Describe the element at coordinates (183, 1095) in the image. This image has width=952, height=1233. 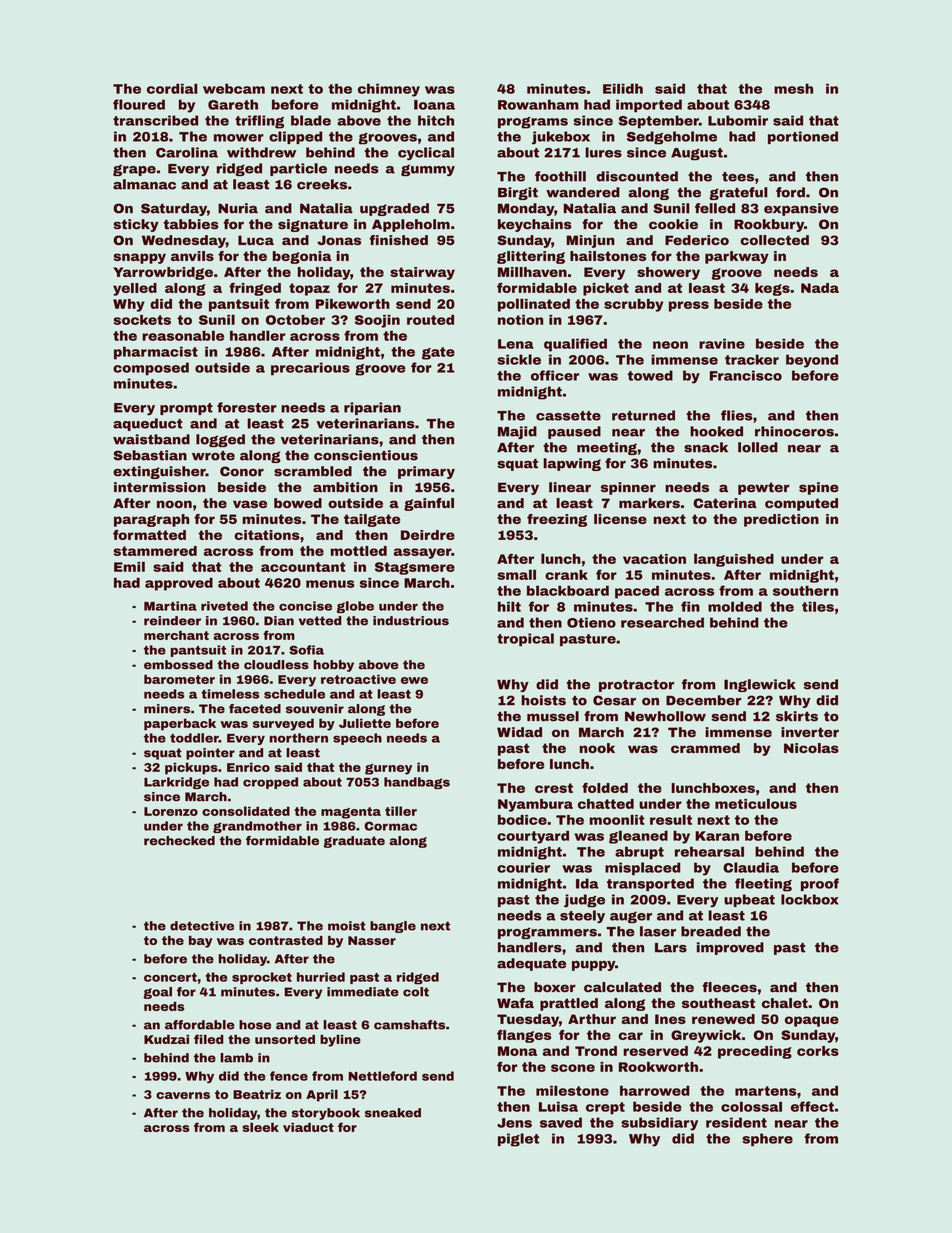
I see `caverns` at that location.
